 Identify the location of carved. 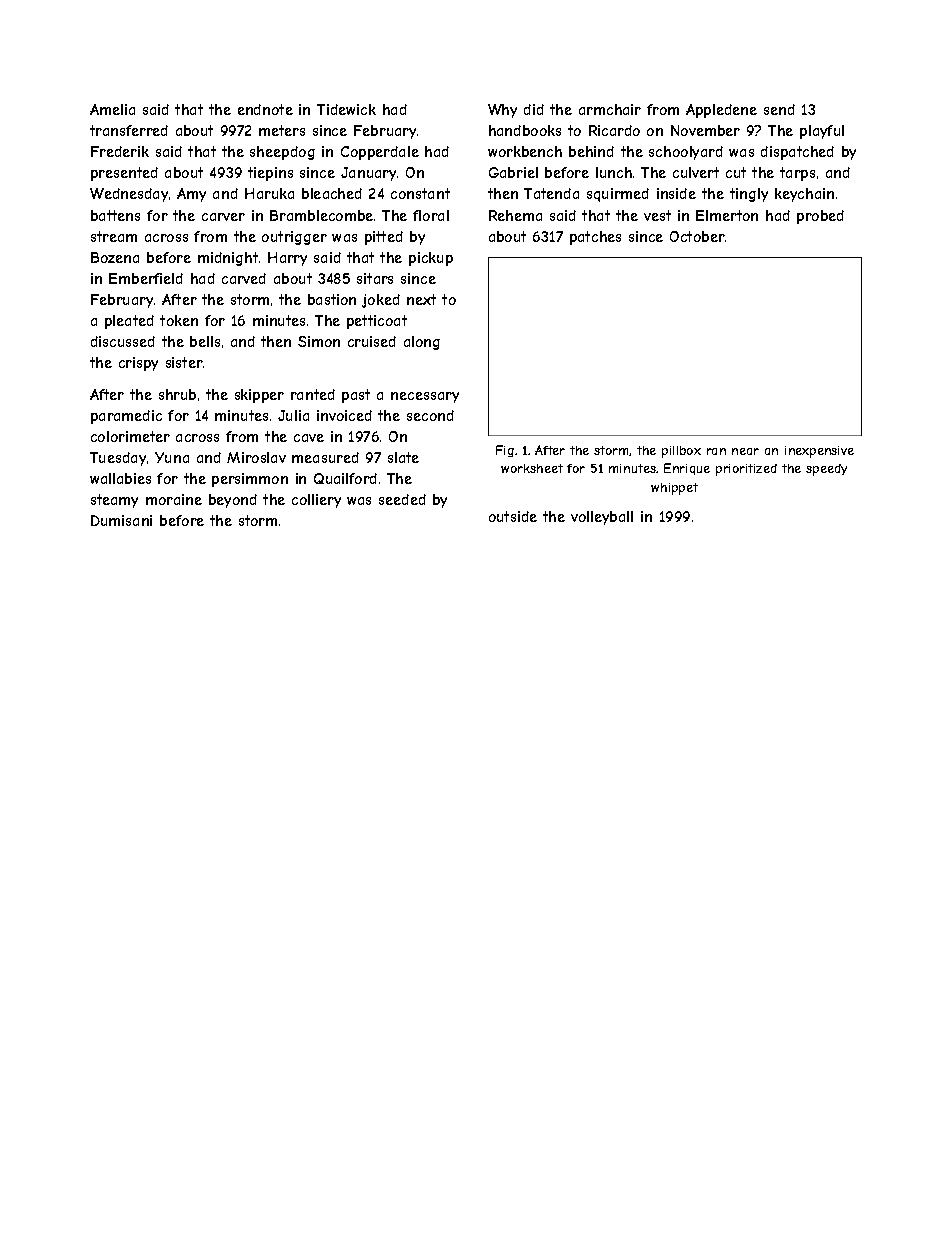
(244, 278).
